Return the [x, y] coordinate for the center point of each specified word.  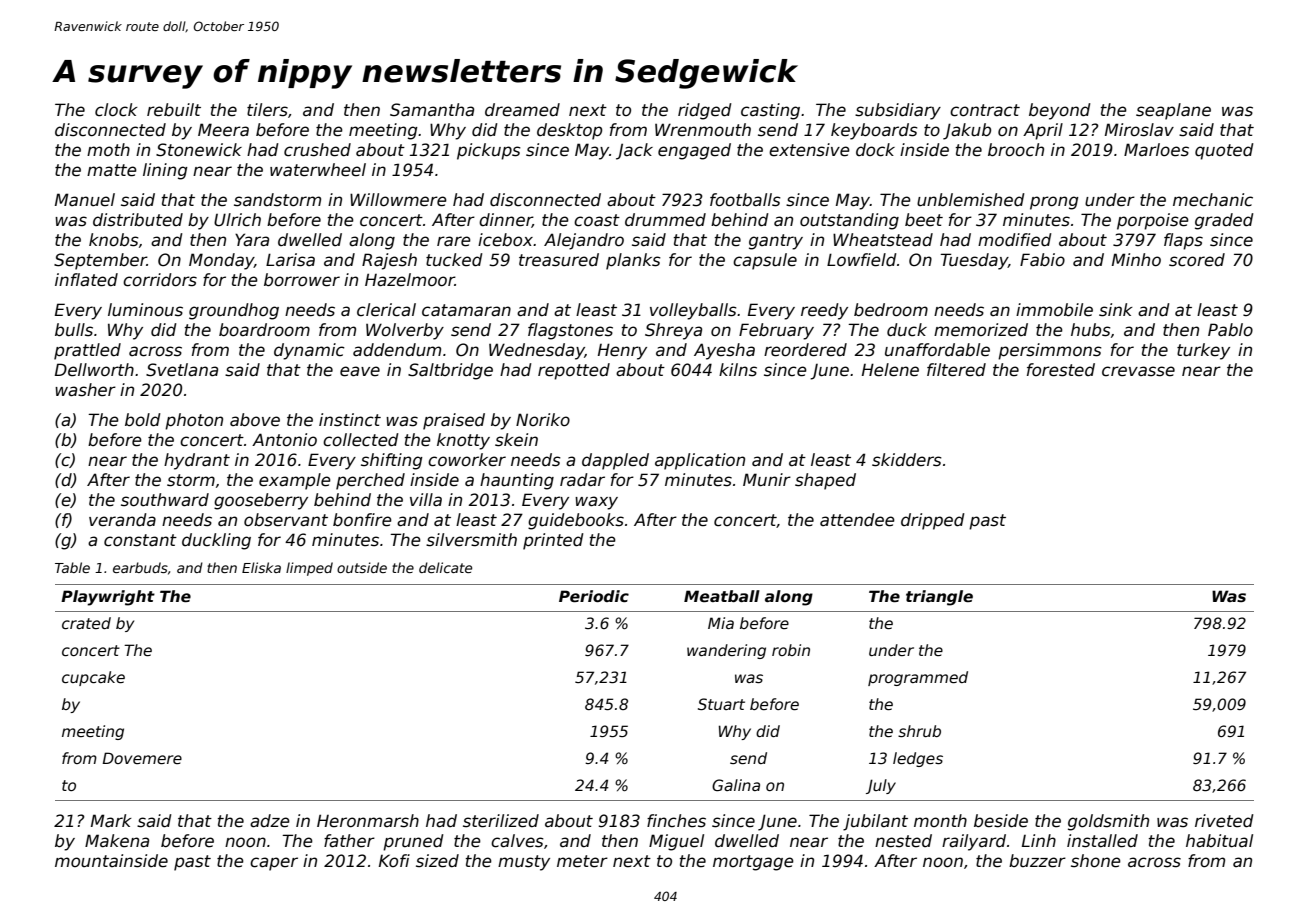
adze [270, 821]
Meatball [722, 596]
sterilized [501, 821]
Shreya [673, 331]
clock [116, 110]
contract [985, 110]
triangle [939, 598]
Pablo [1230, 330]
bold [143, 420]
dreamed [522, 110]
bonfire [362, 520]
